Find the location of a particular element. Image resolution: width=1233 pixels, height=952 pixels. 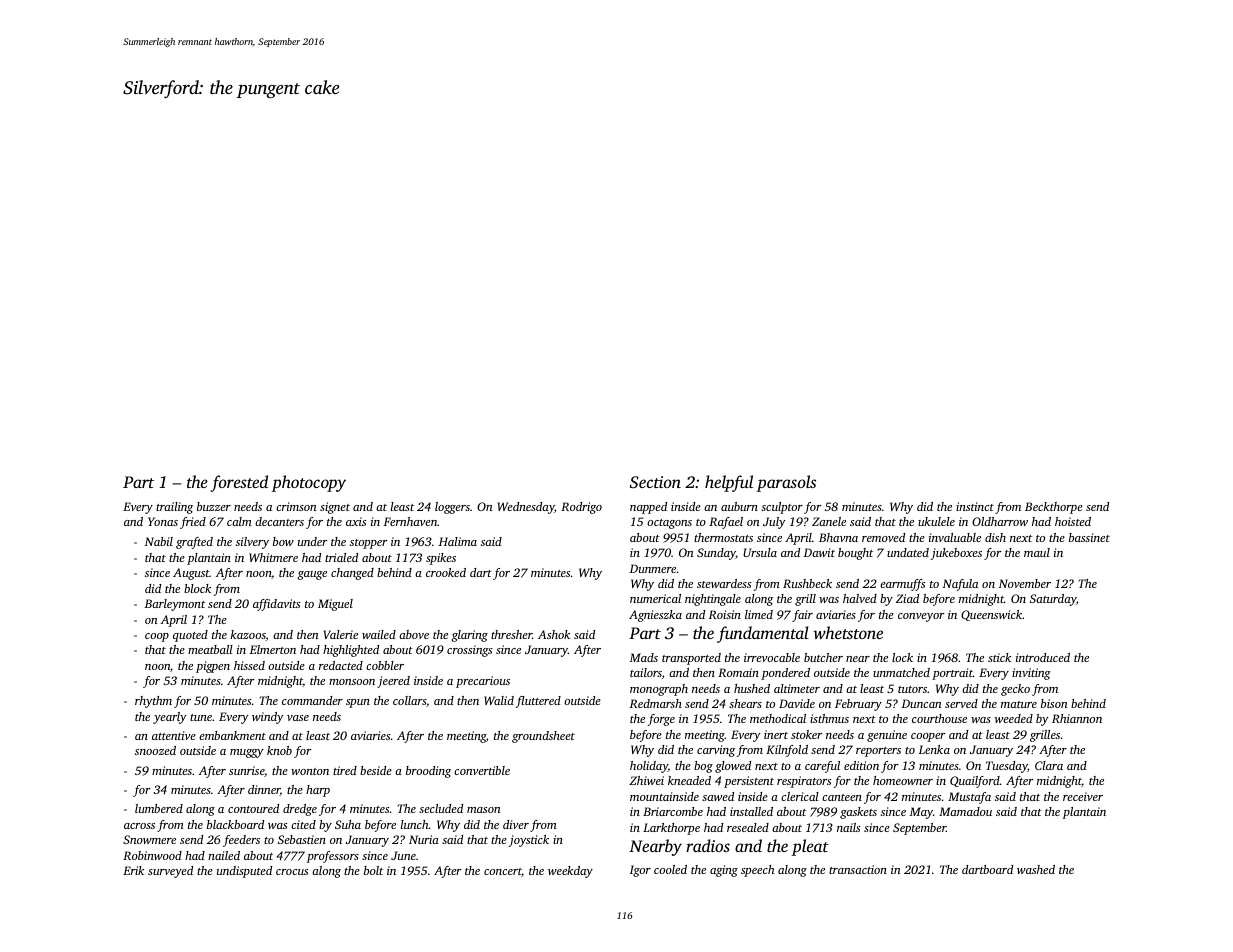

numerical is located at coordinates (655, 598).
